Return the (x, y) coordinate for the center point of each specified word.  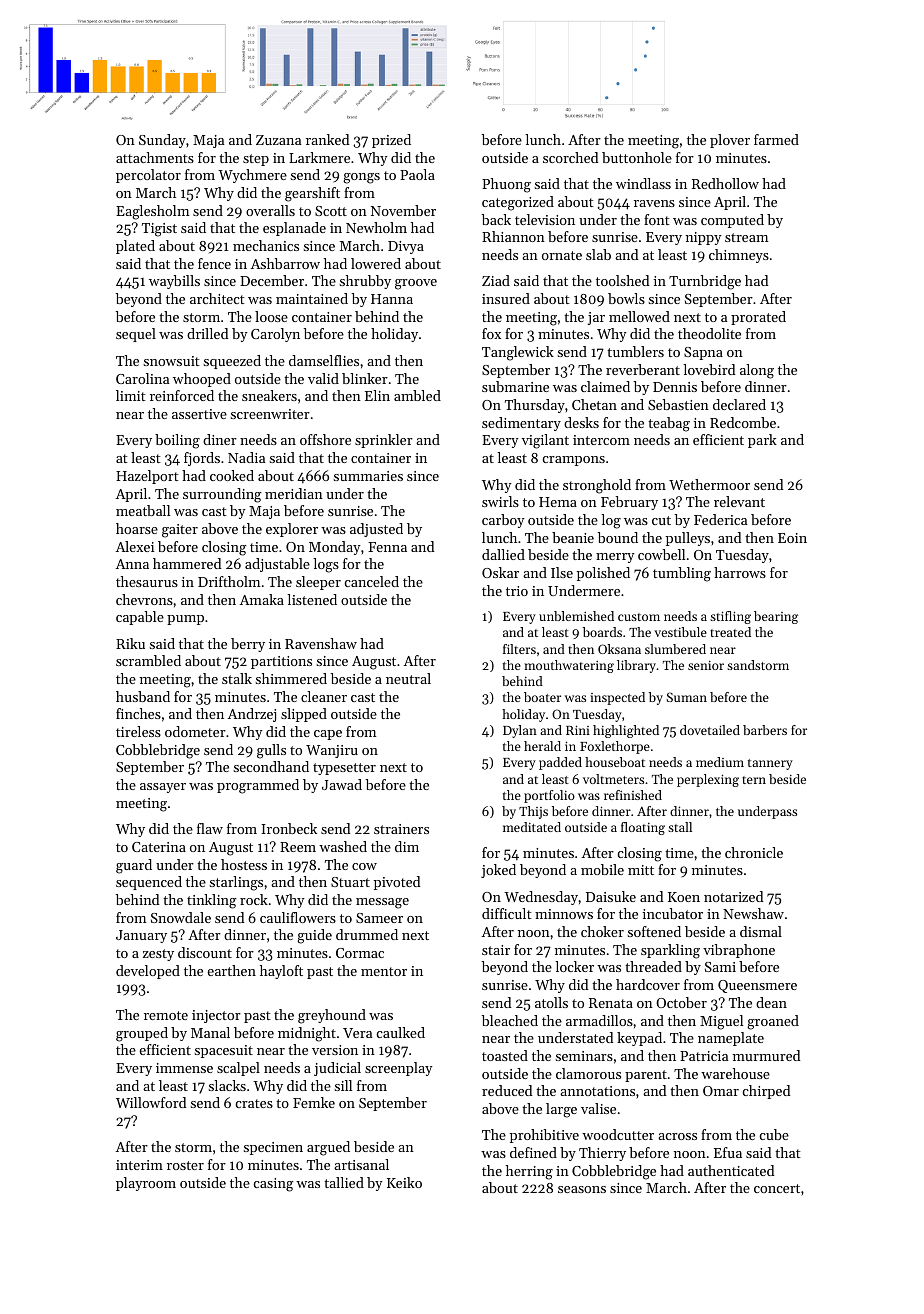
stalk (237, 678)
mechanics (266, 245)
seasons (582, 1189)
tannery (770, 764)
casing (273, 1185)
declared (739, 404)
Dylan (520, 731)
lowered (376, 263)
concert (777, 1188)
